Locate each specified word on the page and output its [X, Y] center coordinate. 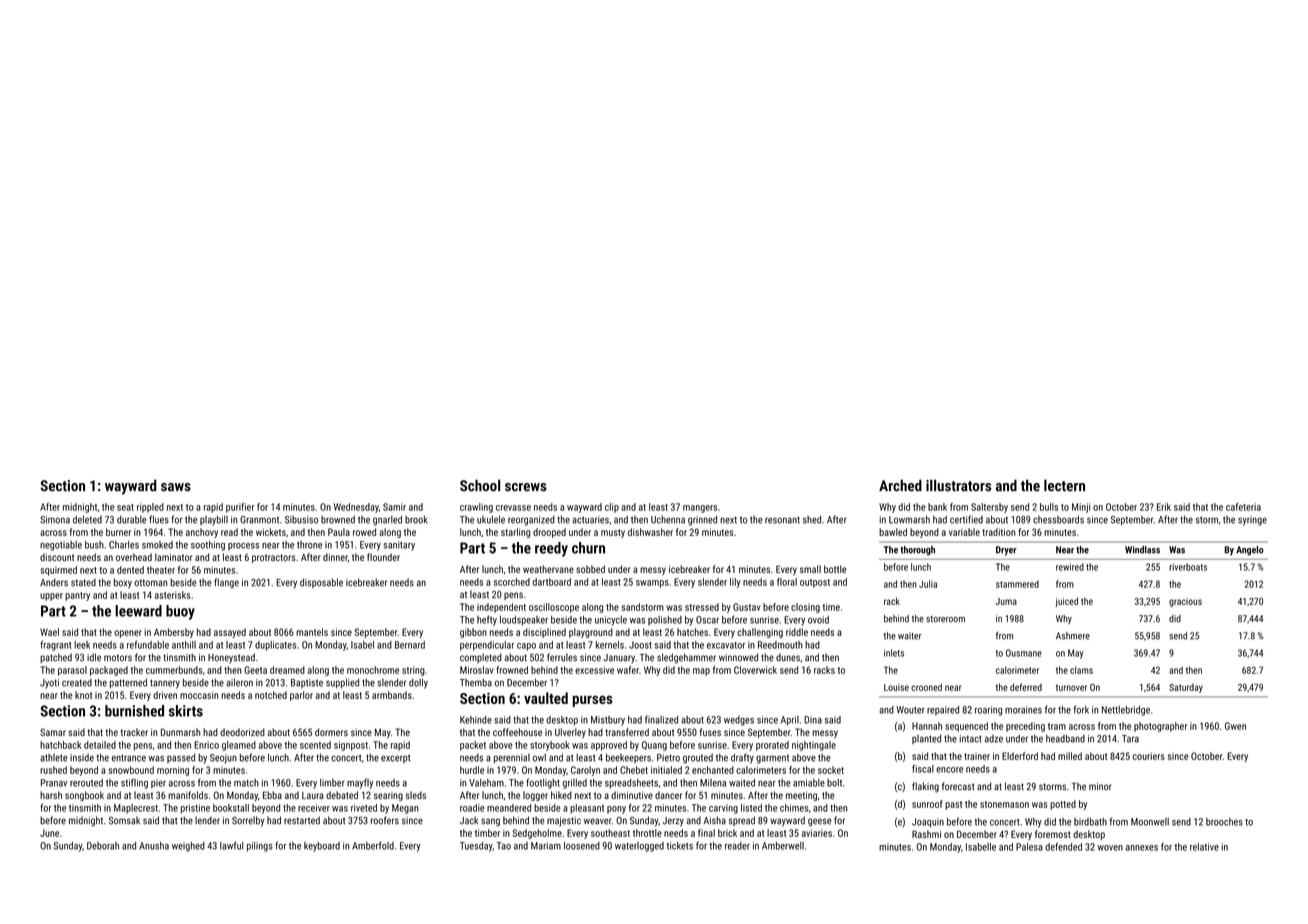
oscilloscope [554, 608]
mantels [312, 632]
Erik [1164, 507]
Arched [900, 485]
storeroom [945, 619]
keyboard [322, 847]
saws [176, 487]
